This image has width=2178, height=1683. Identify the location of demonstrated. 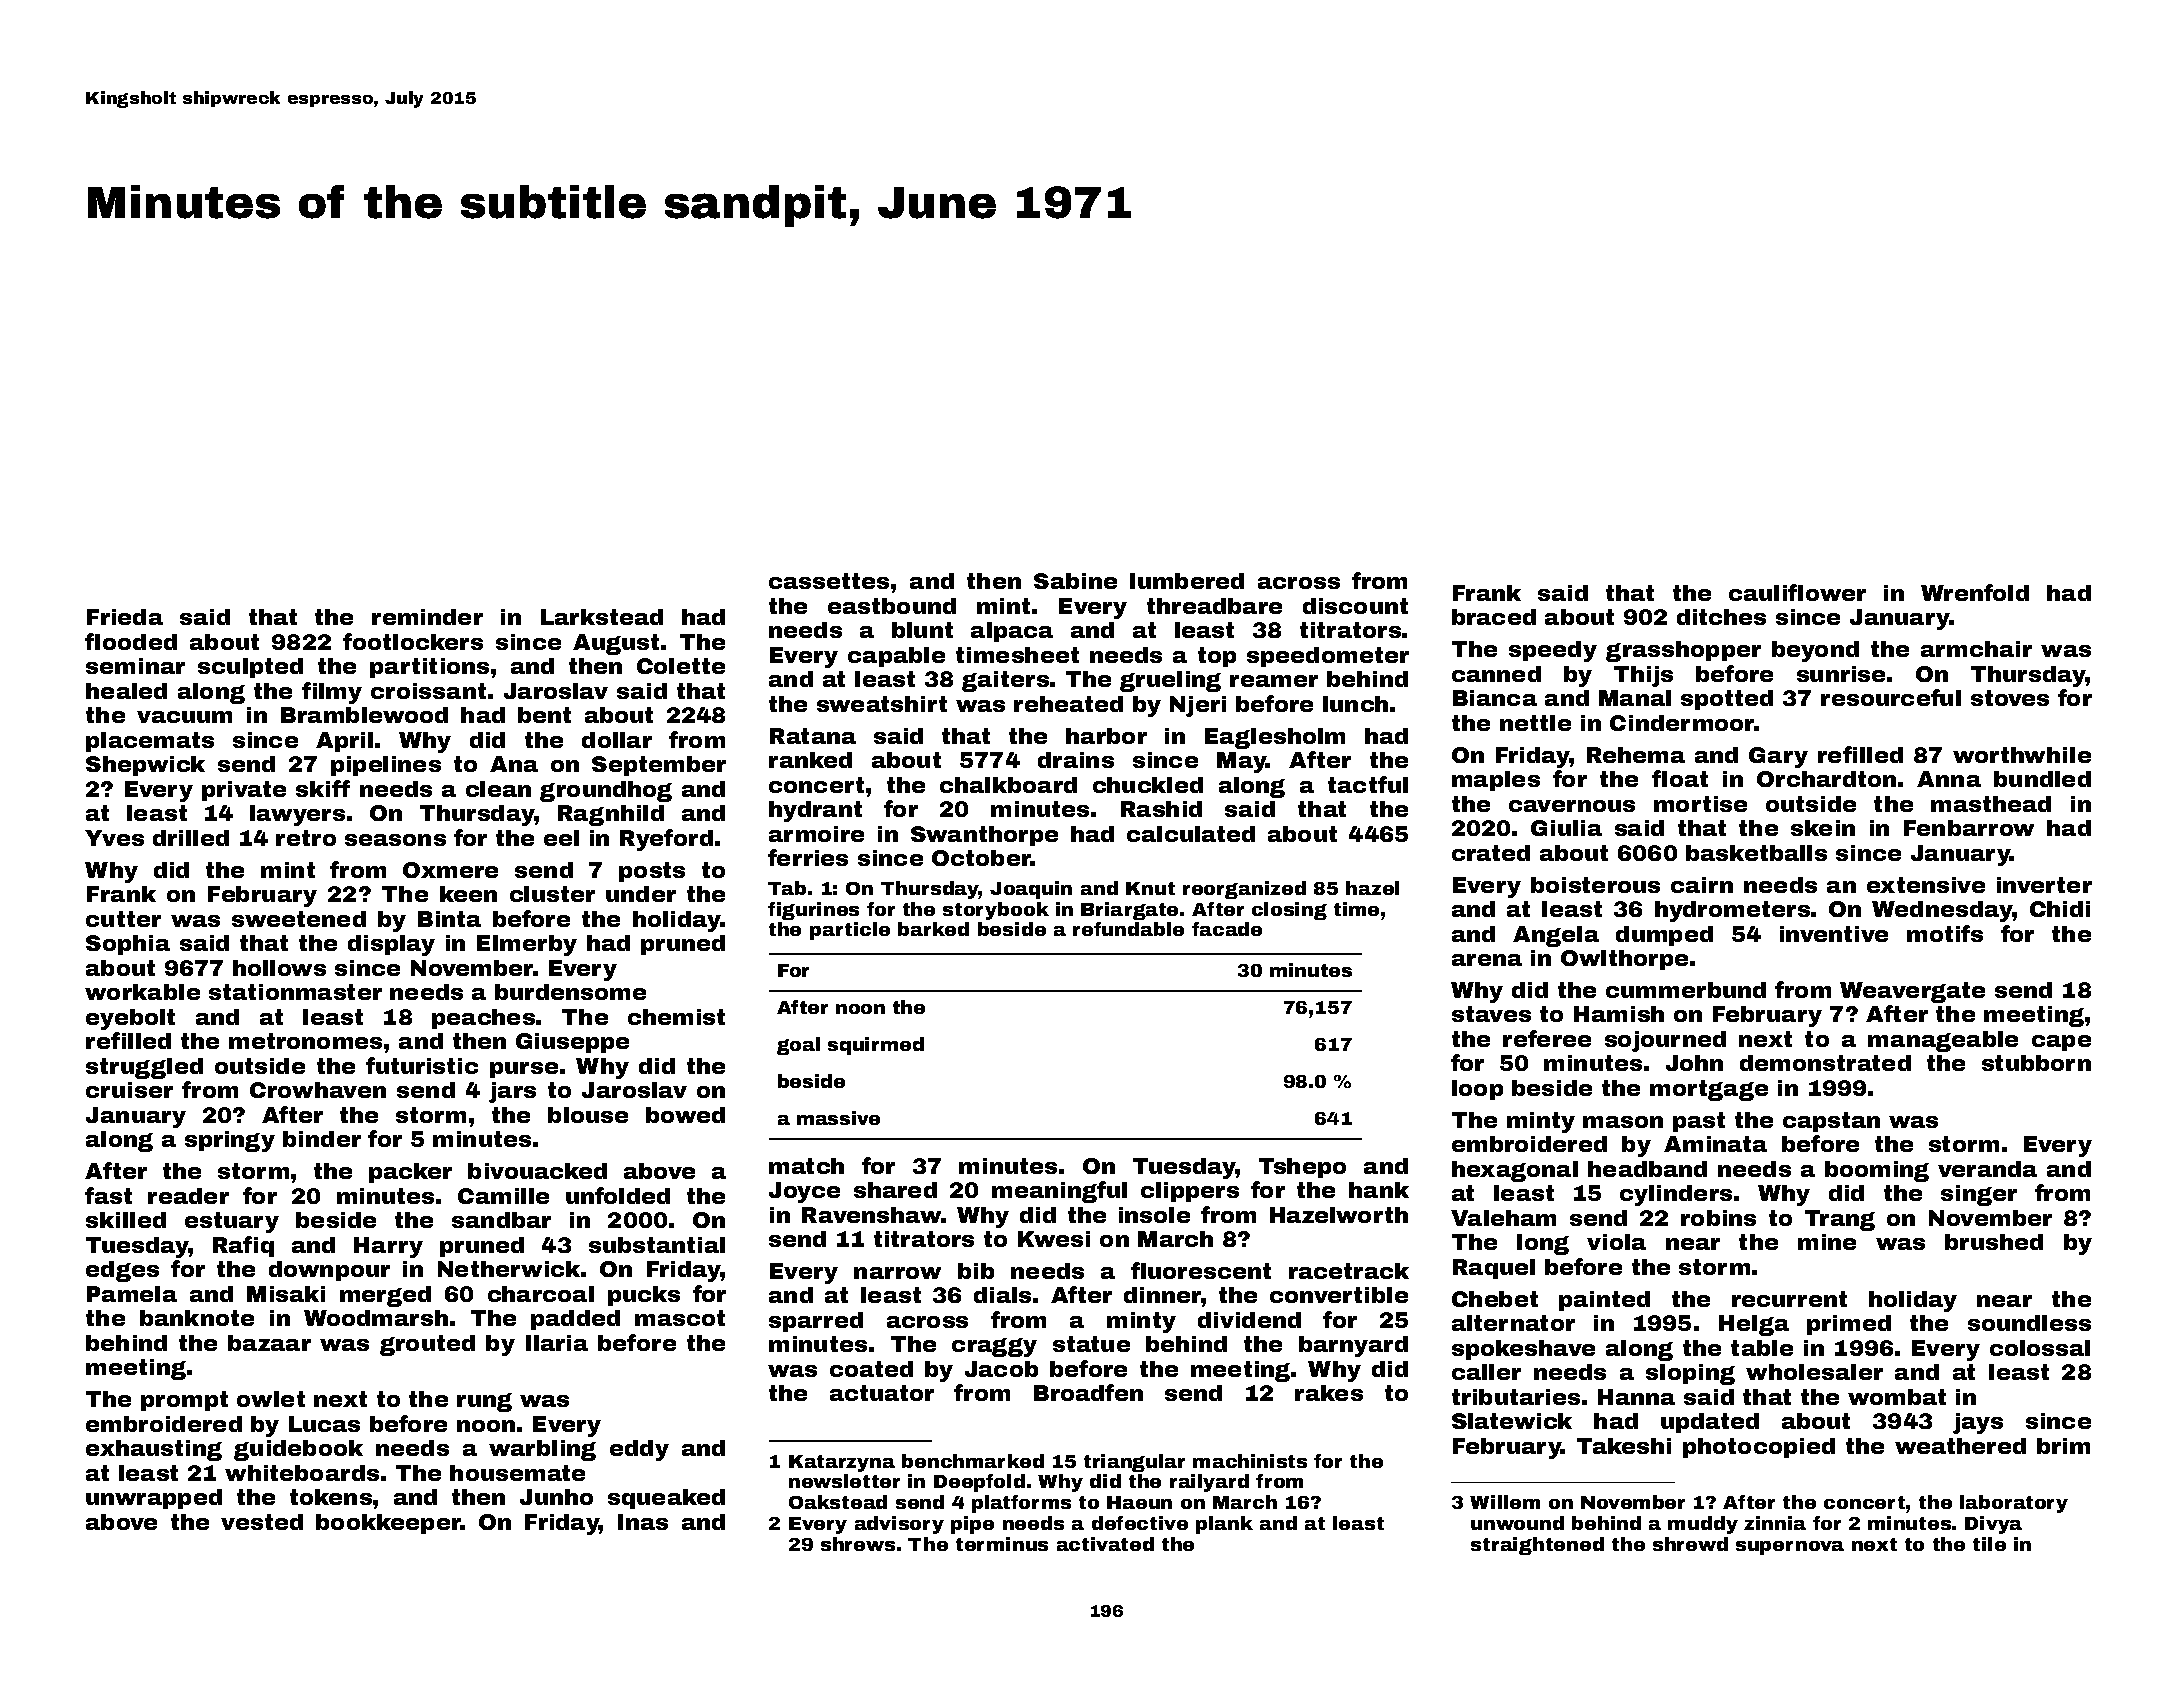
(1825, 1063).
